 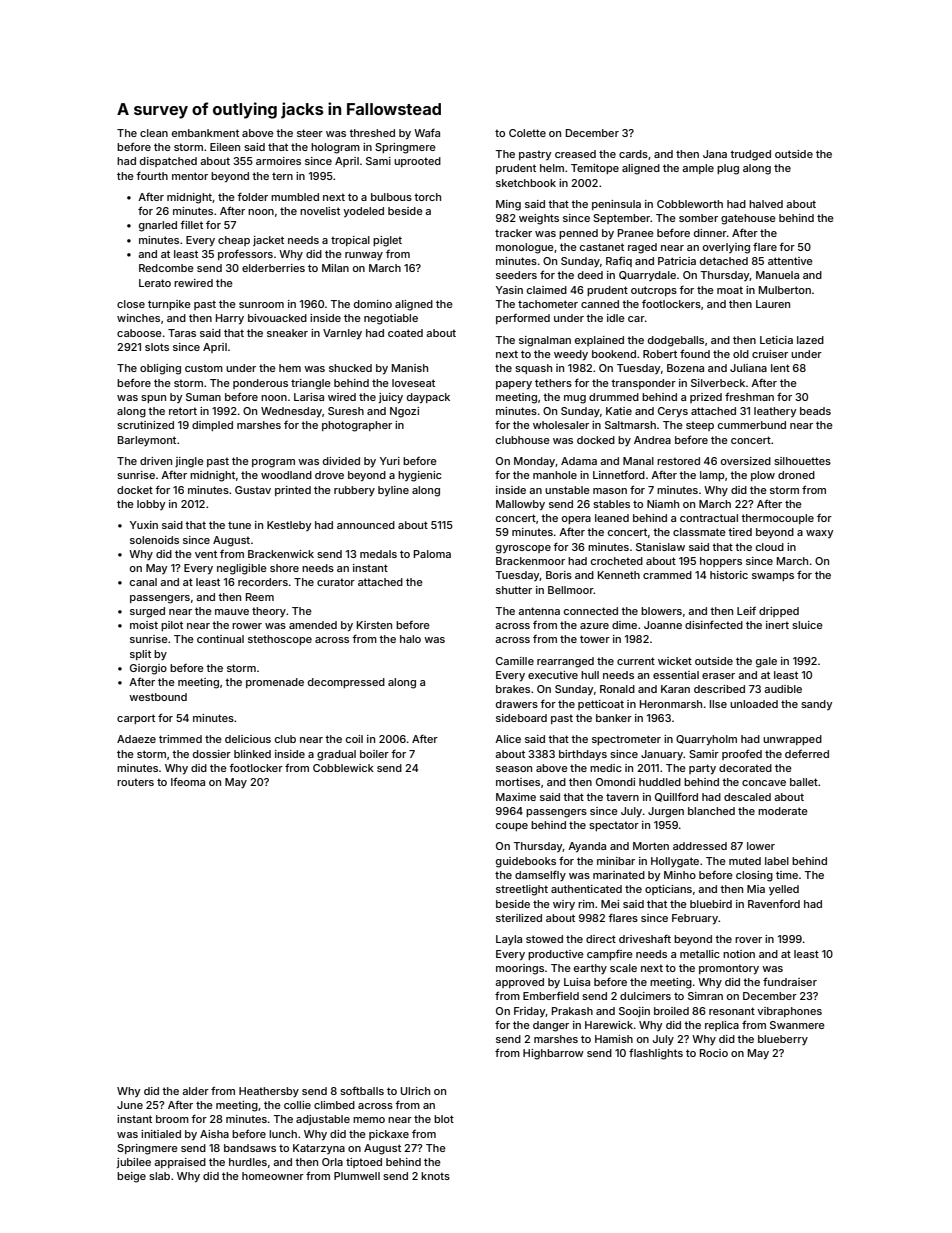 What do you see at coordinates (527, 133) in the screenshot?
I see `Colette` at bounding box center [527, 133].
